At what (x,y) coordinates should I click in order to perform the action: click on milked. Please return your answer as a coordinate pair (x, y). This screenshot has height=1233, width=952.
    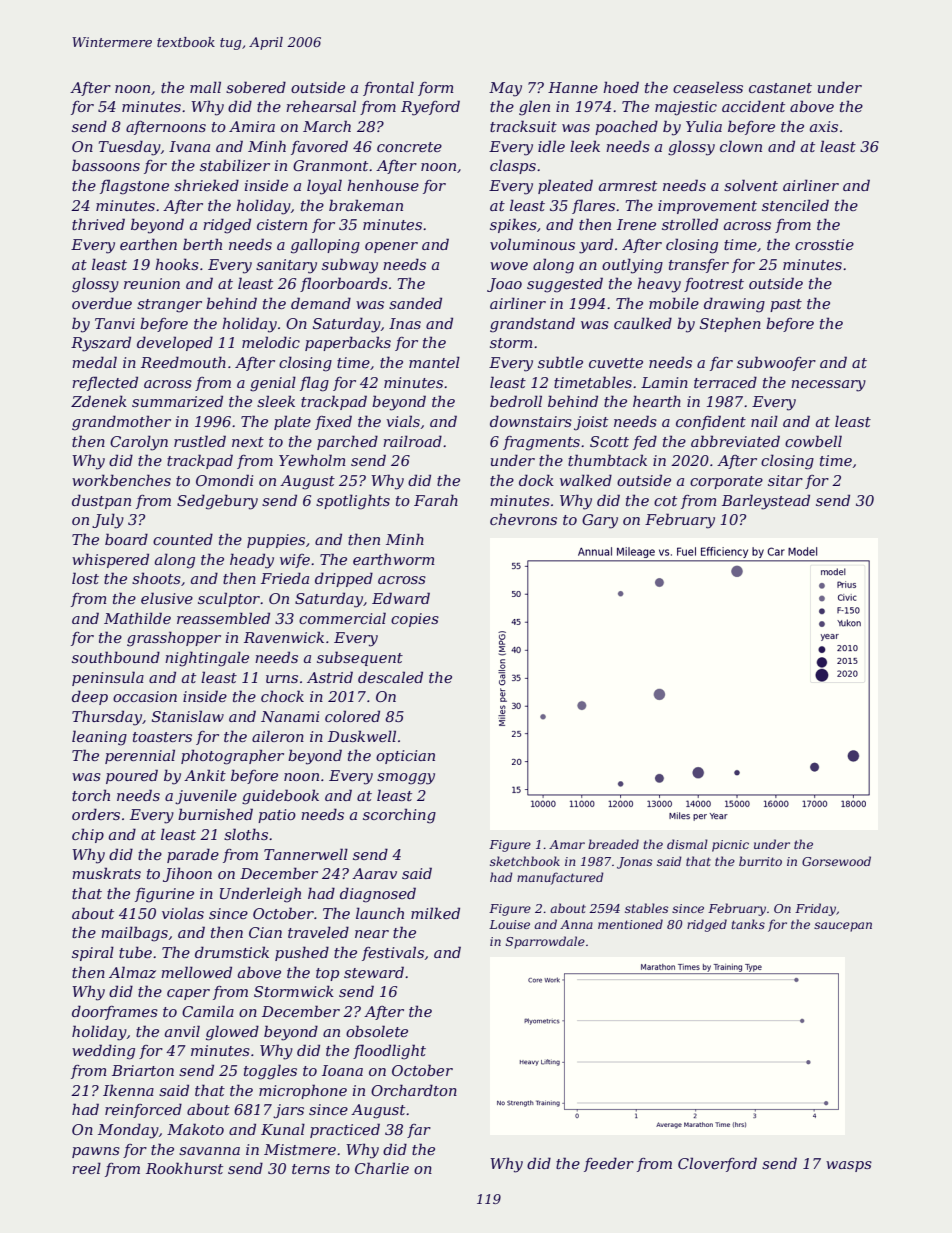
    Looking at the image, I should click on (435, 913).
